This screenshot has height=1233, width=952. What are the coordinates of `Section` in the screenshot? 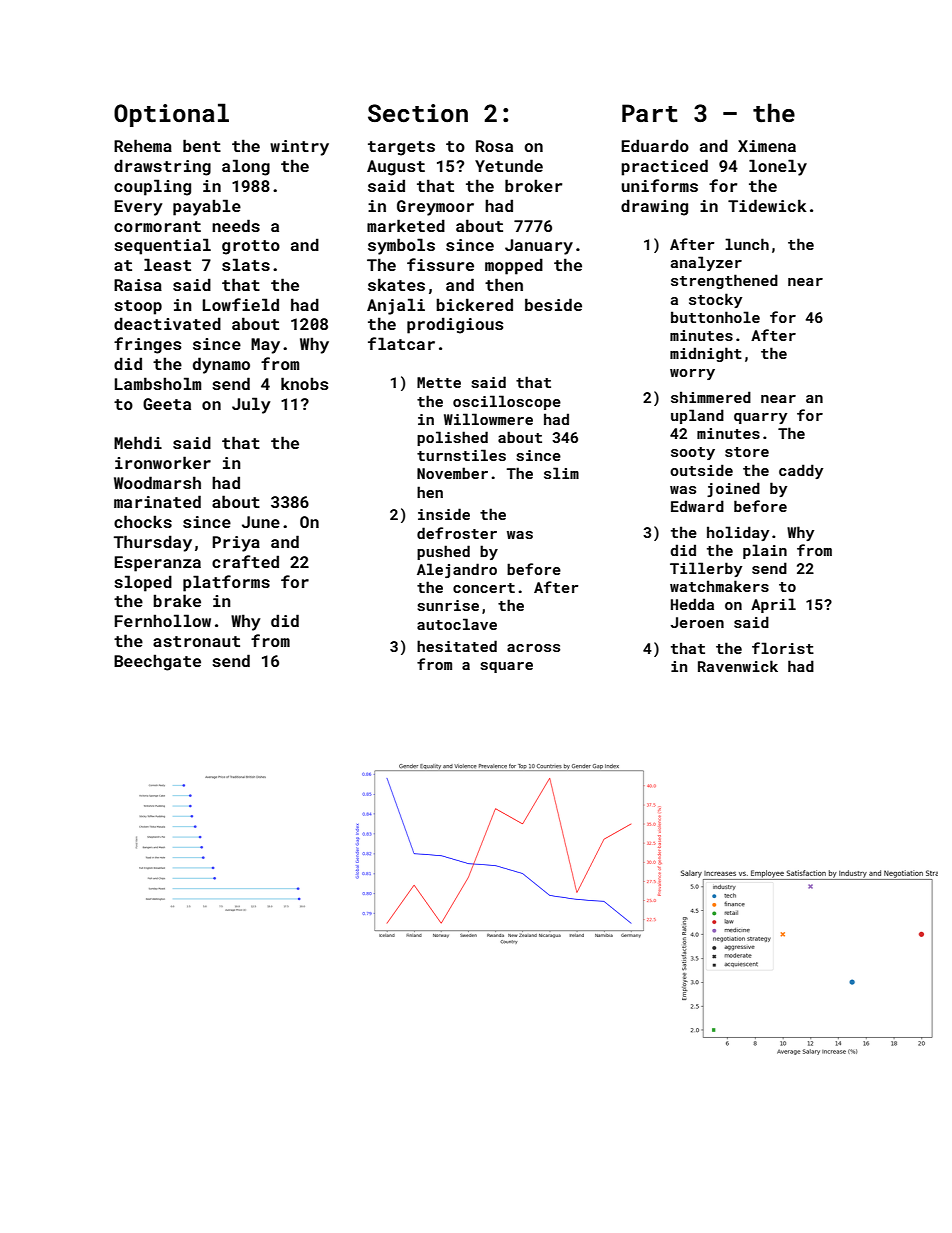 It's located at (418, 113).
